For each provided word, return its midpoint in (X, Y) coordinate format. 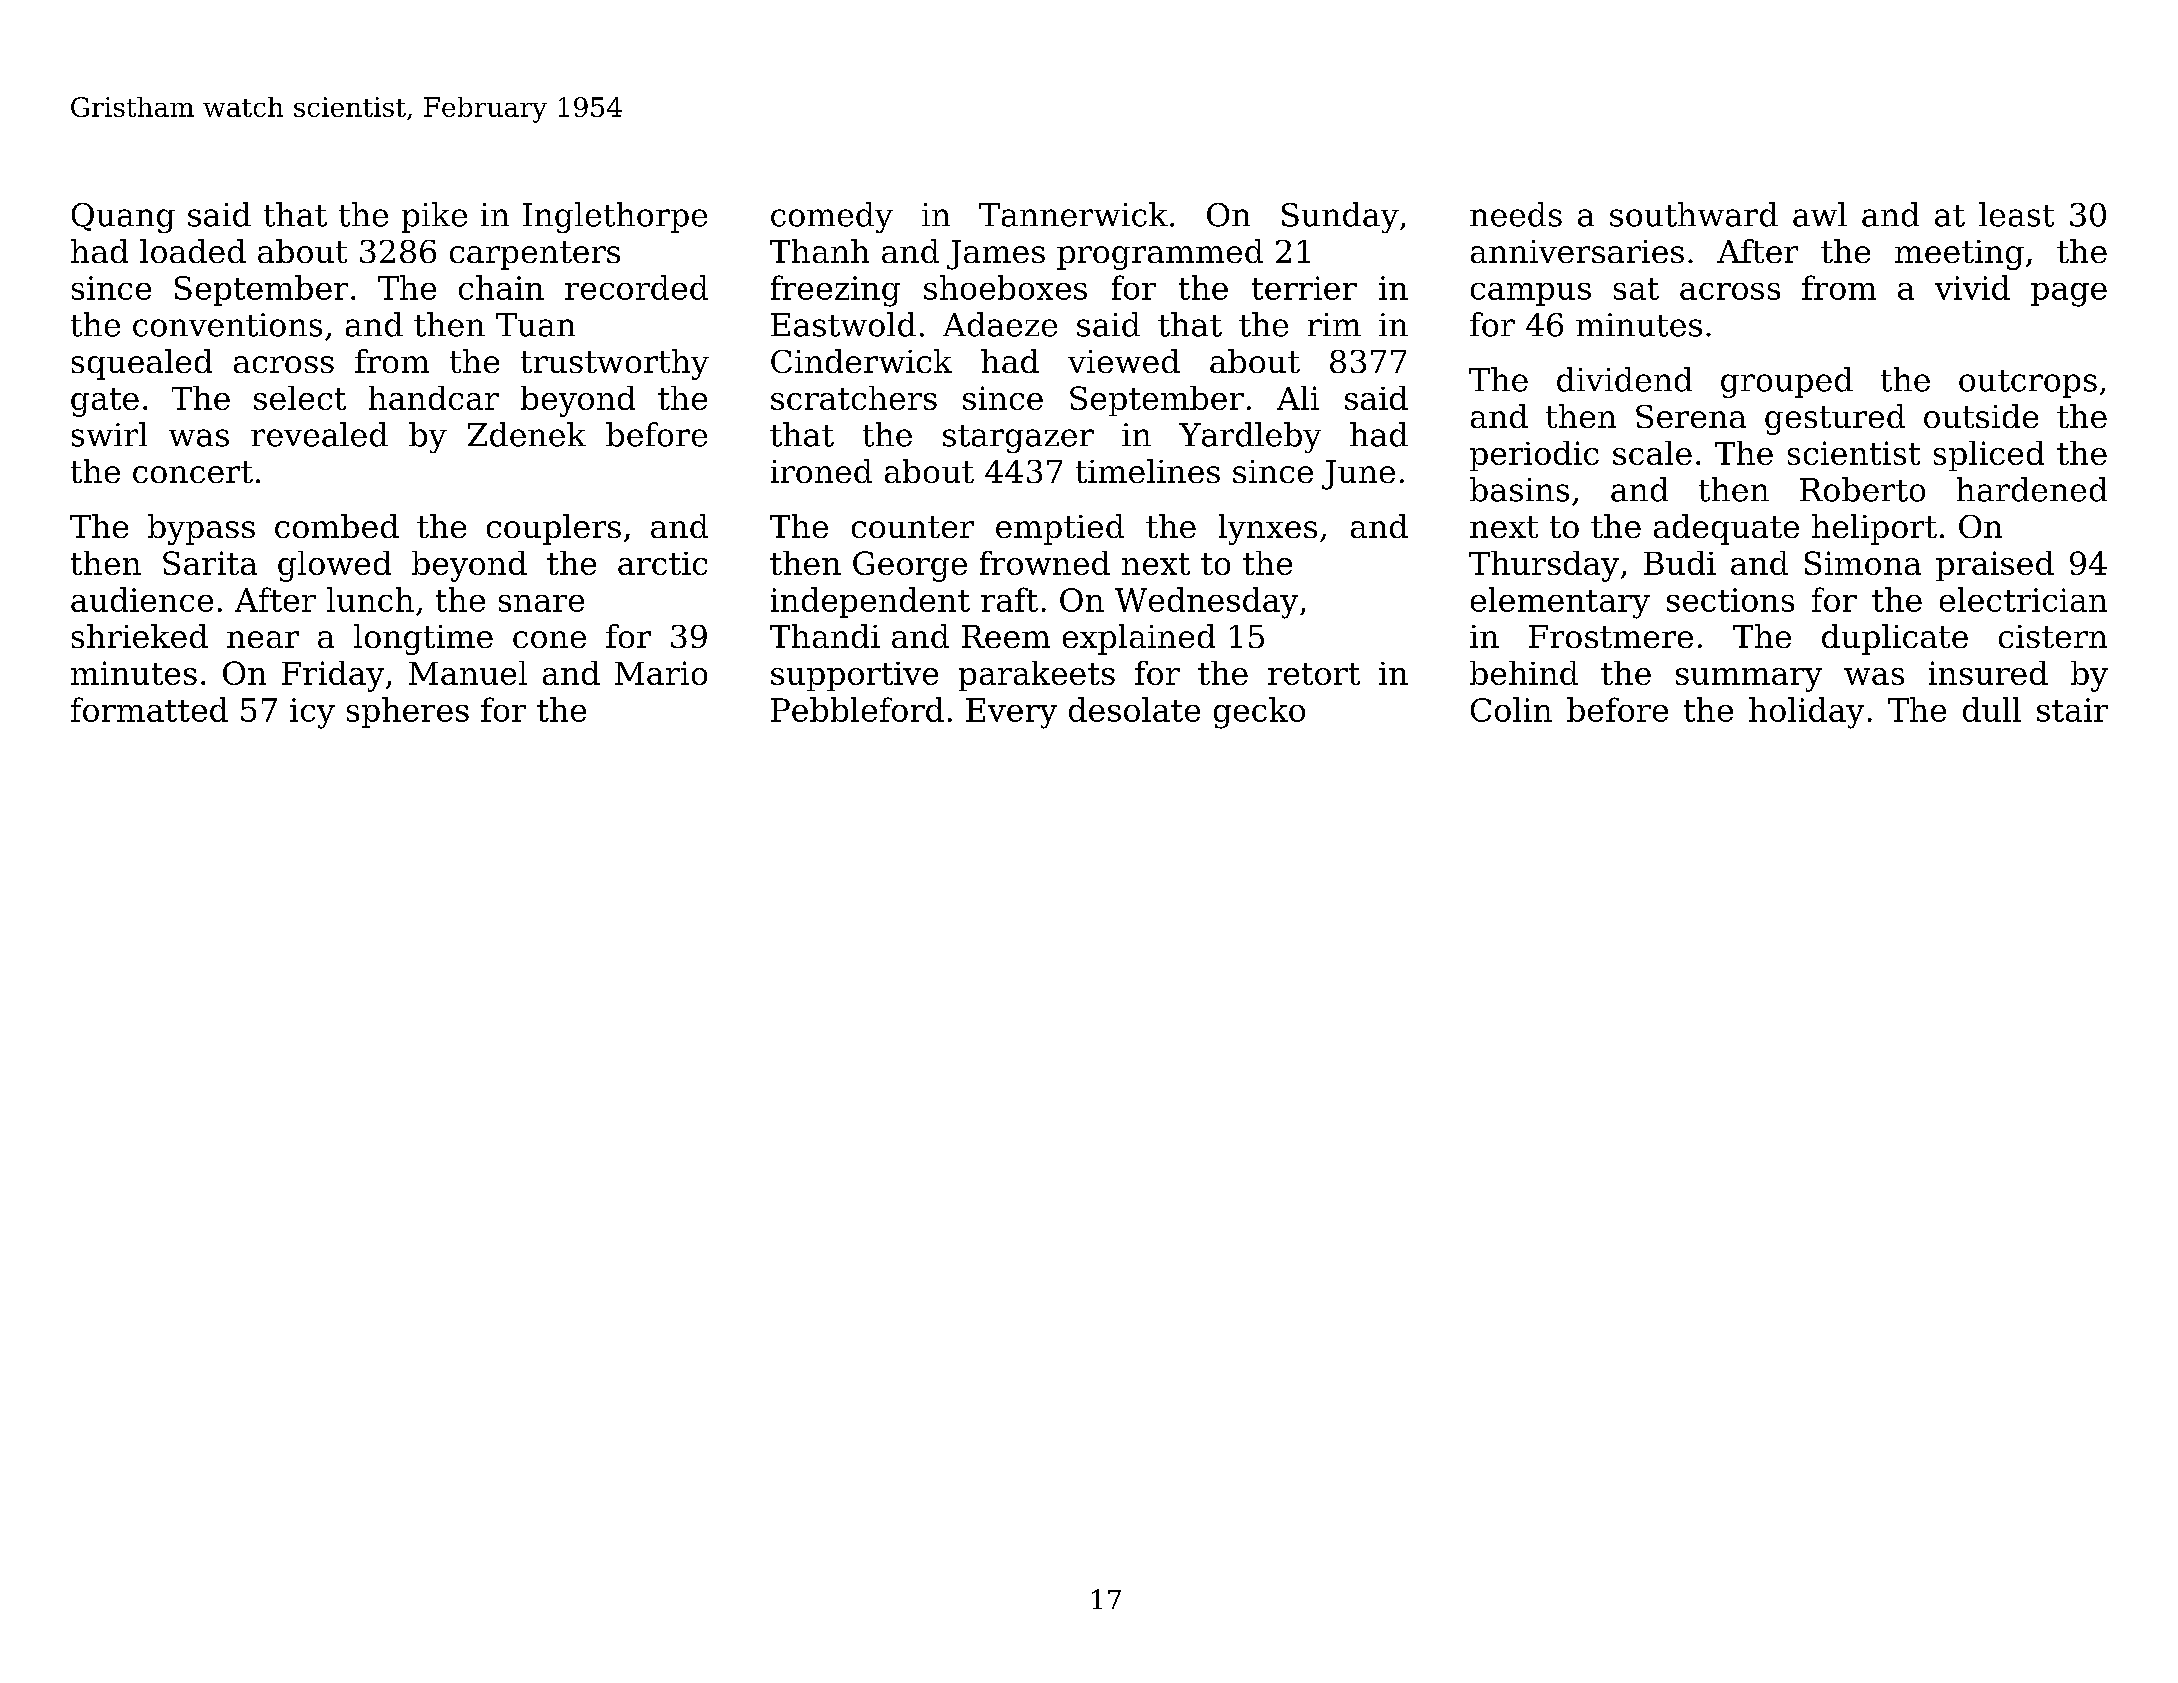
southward (1694, 214)
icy (312, 713)
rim (1334, 324)
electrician (2023, 599)
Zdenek (527, 434)
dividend (1624, 379)
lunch (370, 599)
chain (501, 287)
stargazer (1018, 439)
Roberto (1862, 489)
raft (1009, 599)
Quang (123, 218)
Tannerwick (1073, 214)
